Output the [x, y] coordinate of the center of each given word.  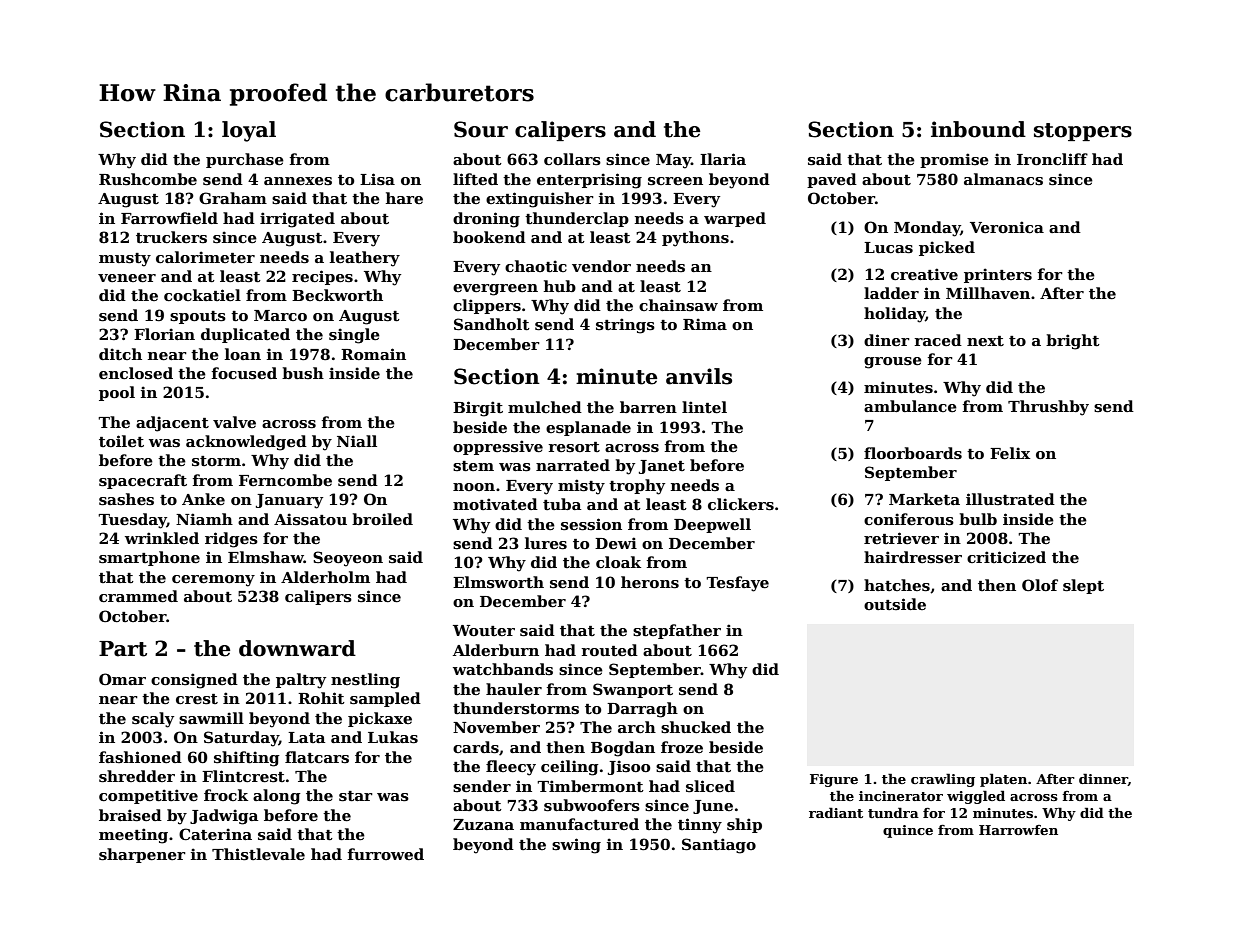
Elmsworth [498, 582]
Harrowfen [1018, 830]
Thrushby [1048, 408]
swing [576, 846]
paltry [301, 681]
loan [243, 354]
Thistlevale [258, 854]
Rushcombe [148, 179]
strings [625, 326]
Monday [927, 229]
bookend [489, 237]
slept [1083, 586]
